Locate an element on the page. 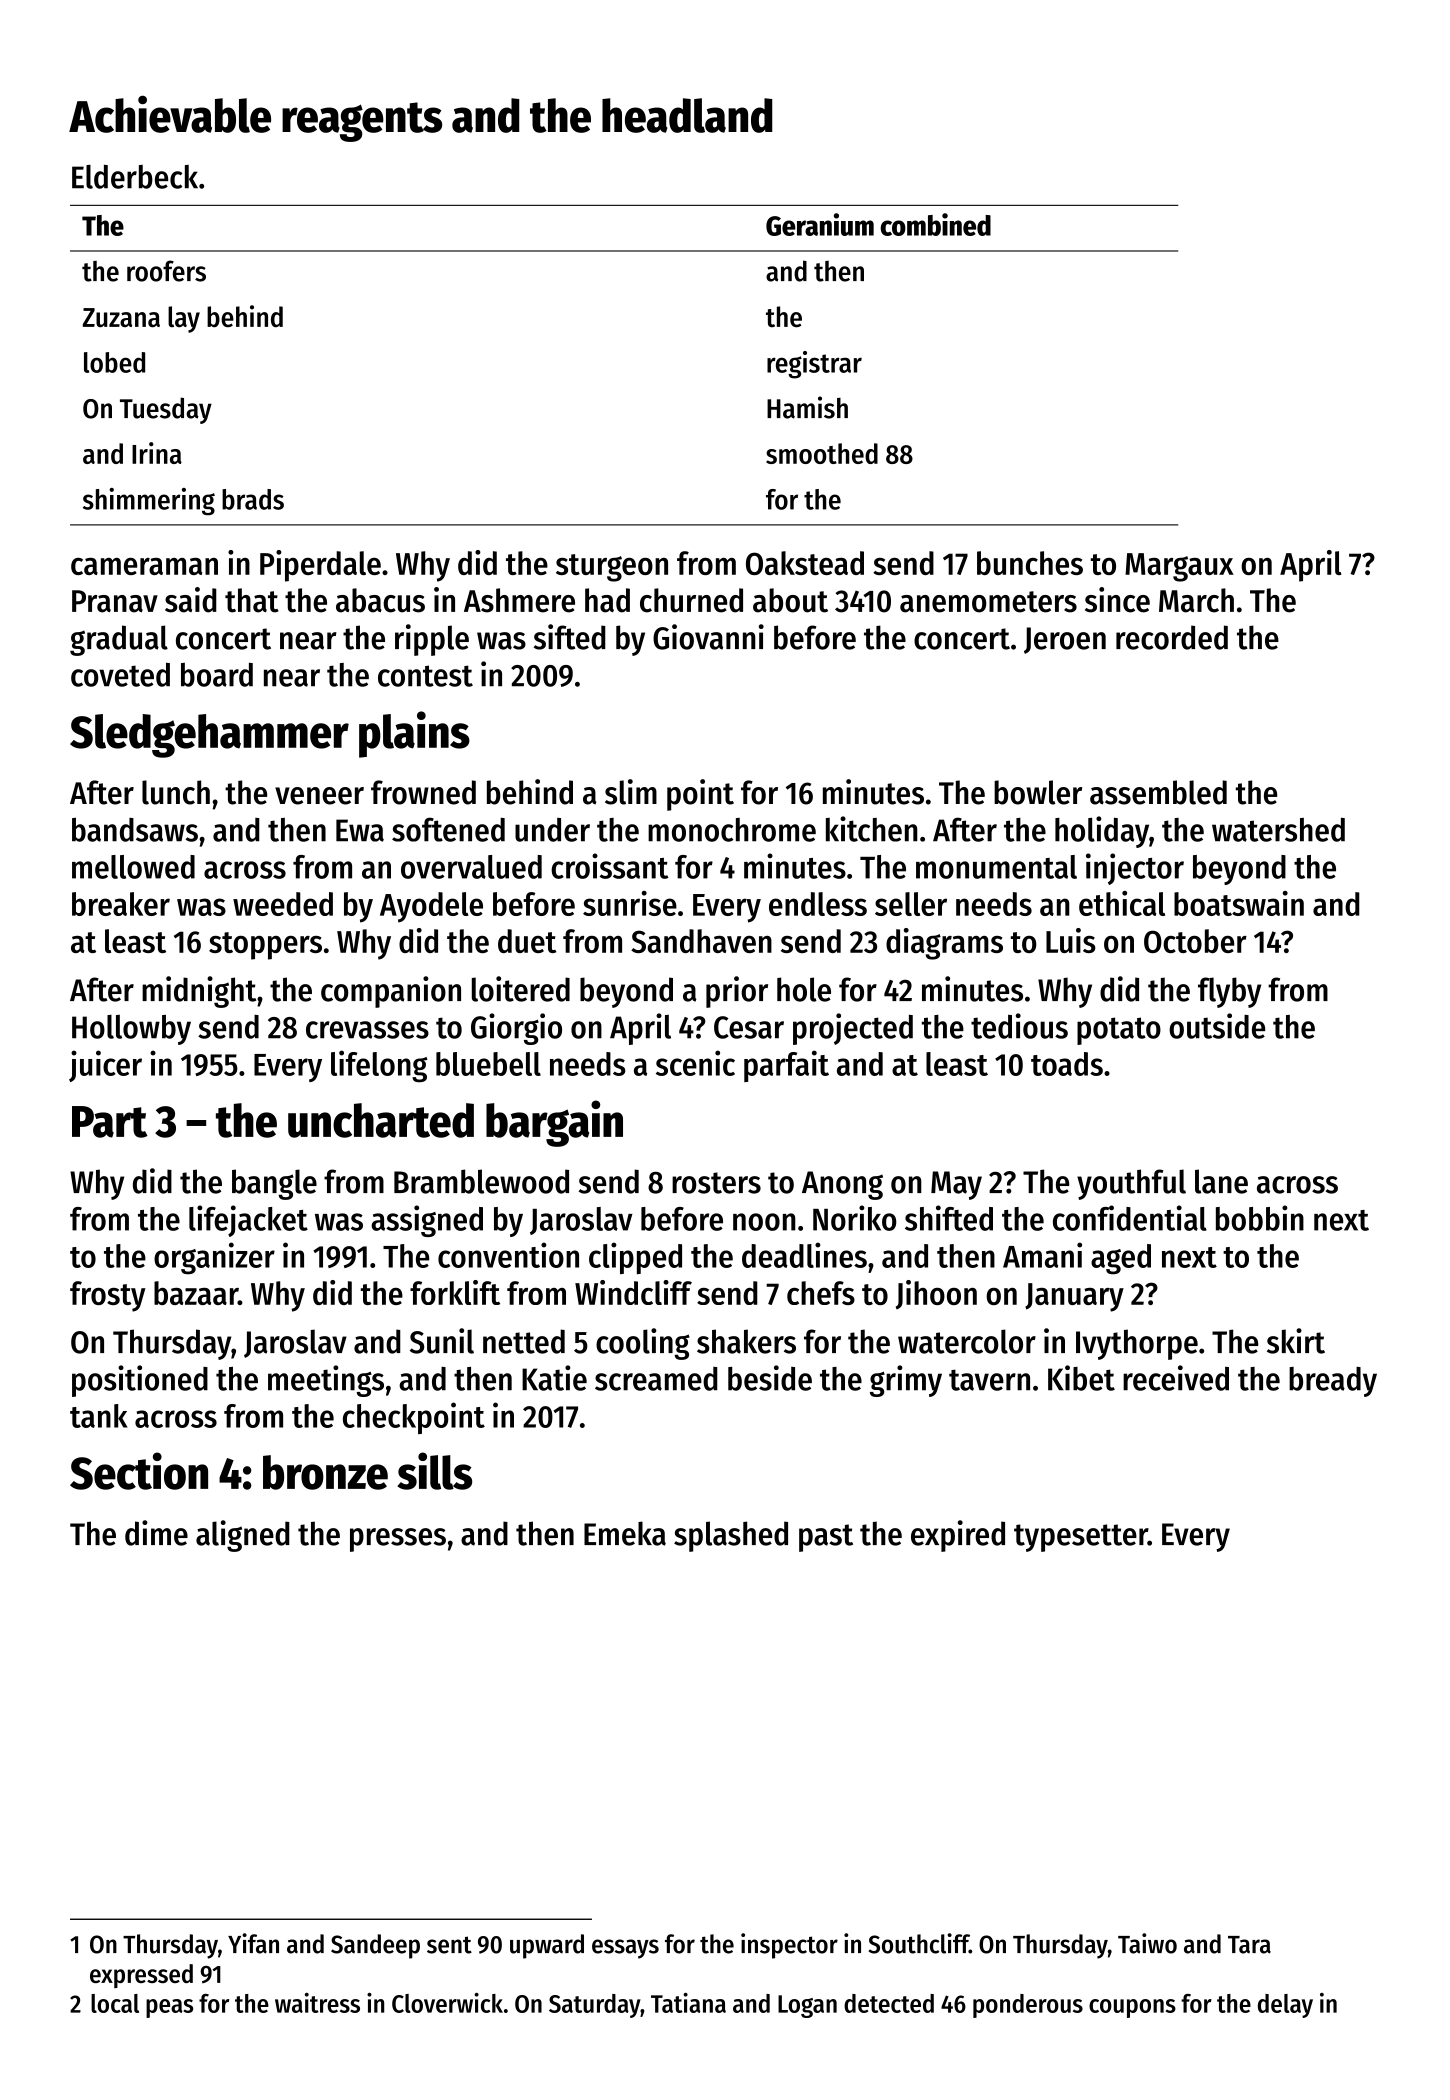  sturgeon is located at coordinates (612, 568).
